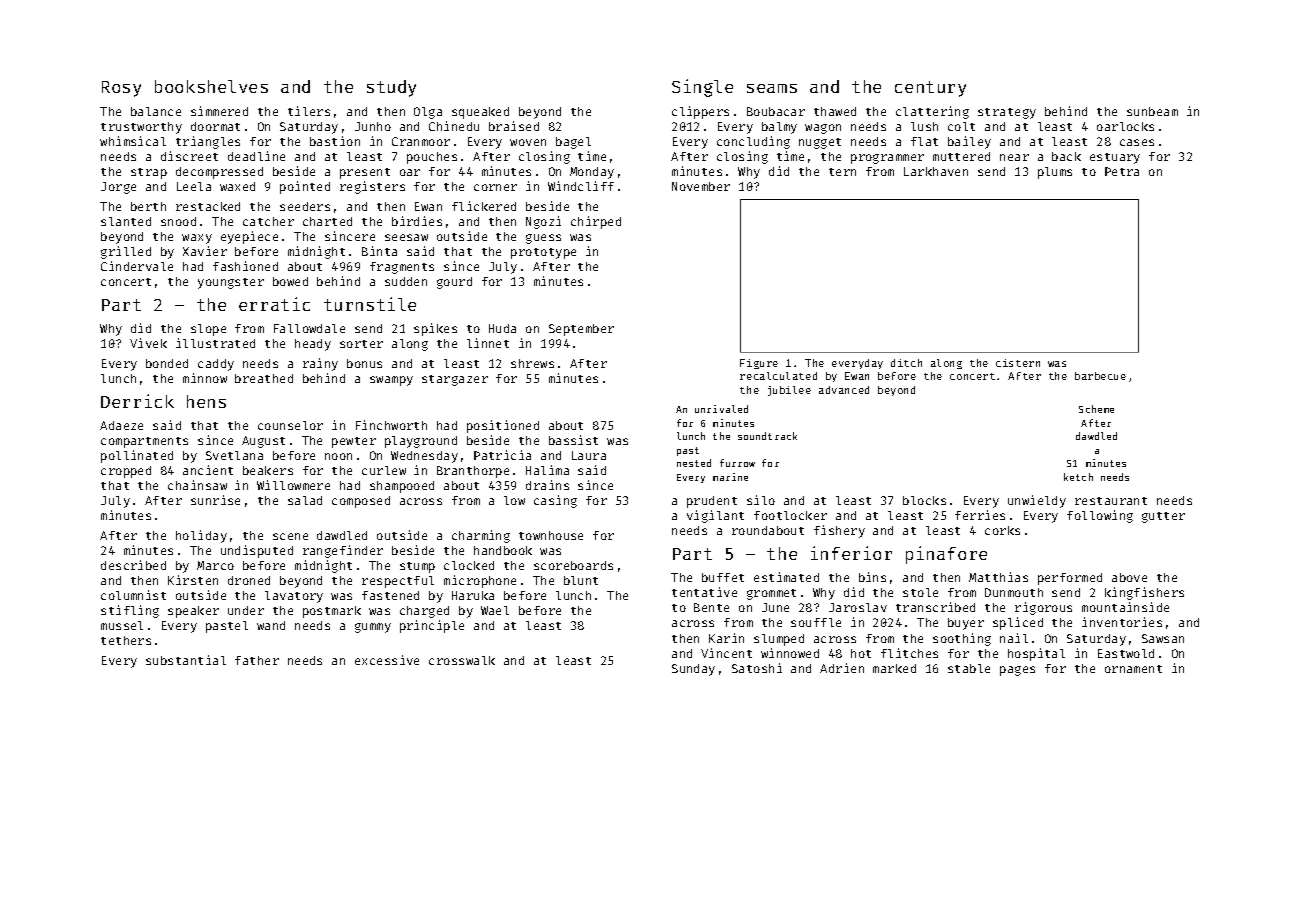 The width and height of the screenshot is (1308, 924). Describe the element at coordinates (573, 143) in the screenshot. I see `bagel` at that location.
